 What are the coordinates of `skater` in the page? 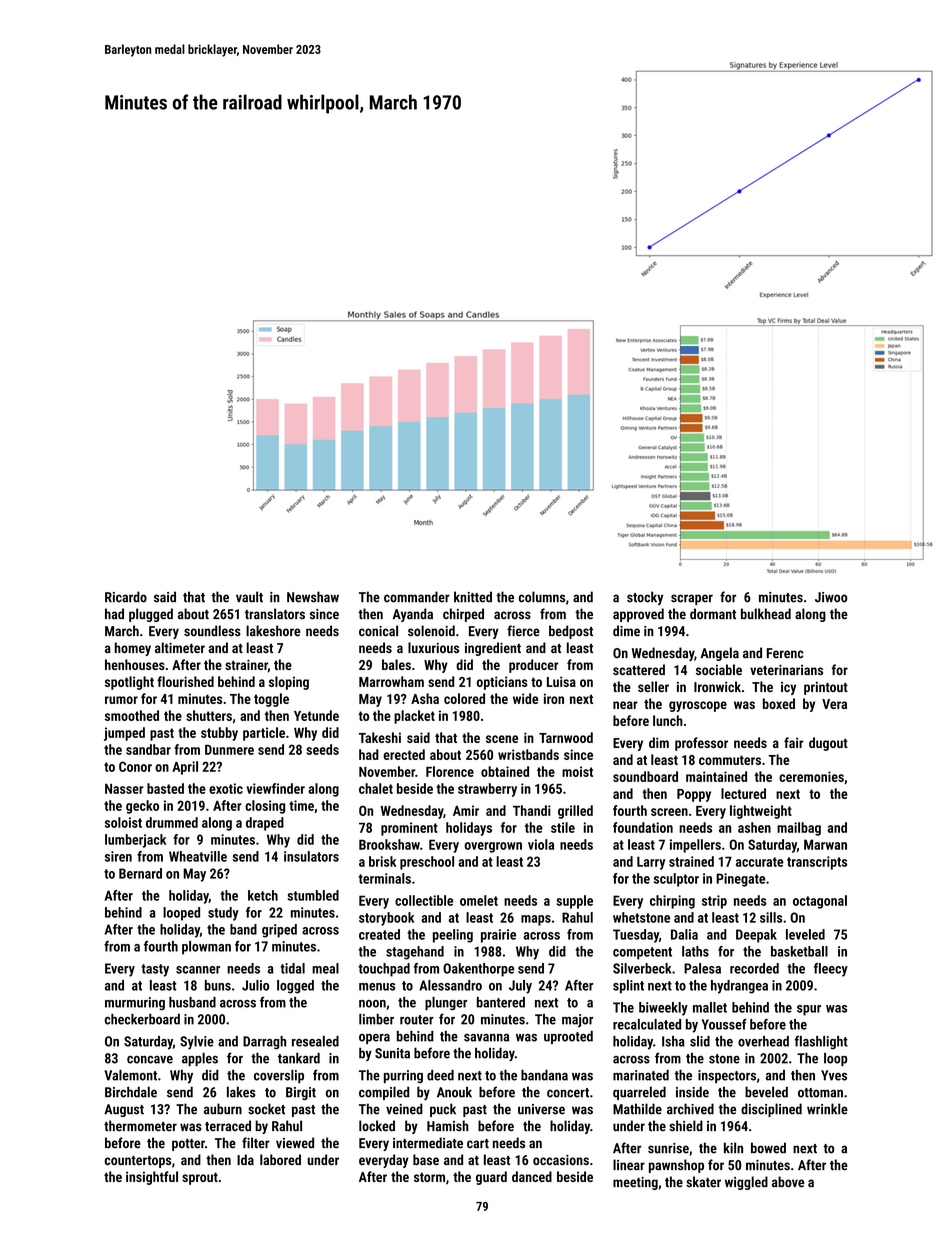 It's located at (703, 1182).
